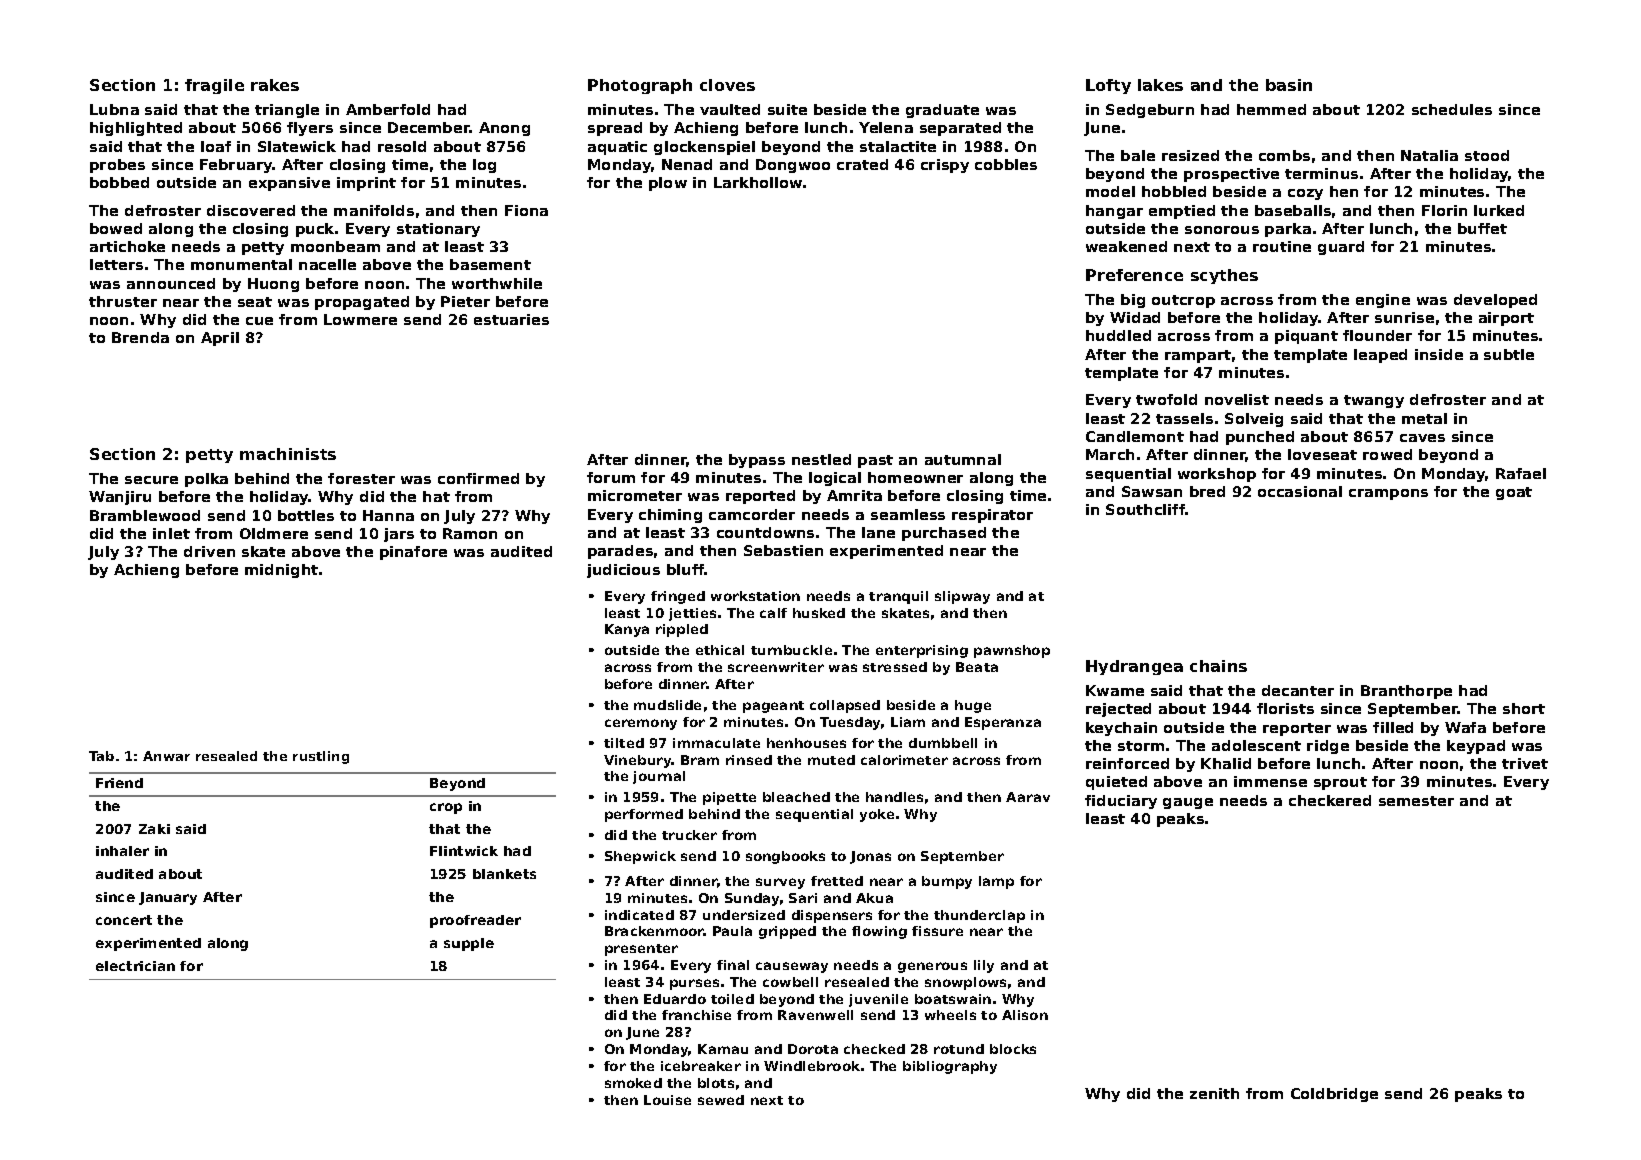  I want to click on zenith, so click(1214, 1093).
